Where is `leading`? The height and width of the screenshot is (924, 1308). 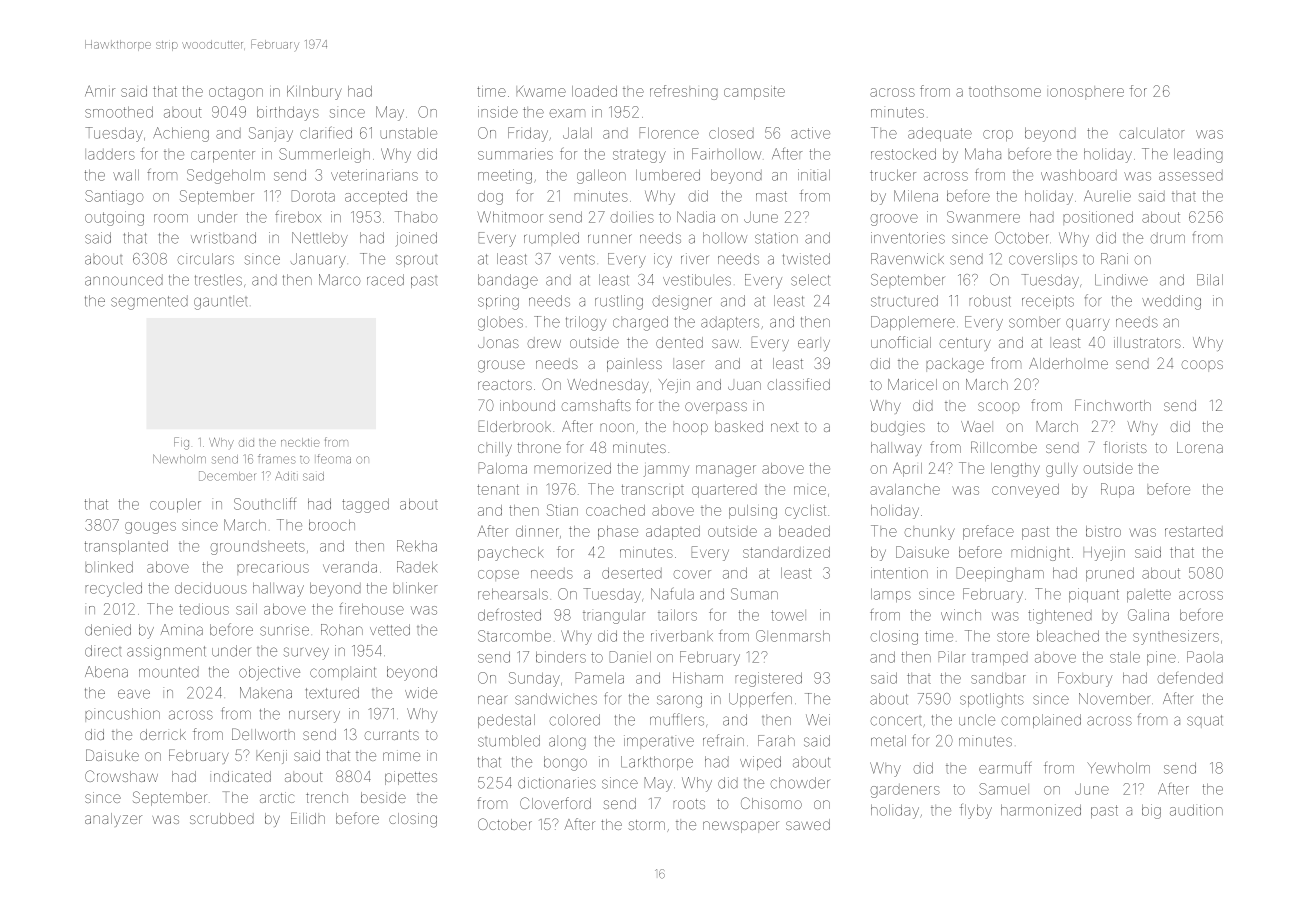 leading is located at coordinates (1198, 155).
